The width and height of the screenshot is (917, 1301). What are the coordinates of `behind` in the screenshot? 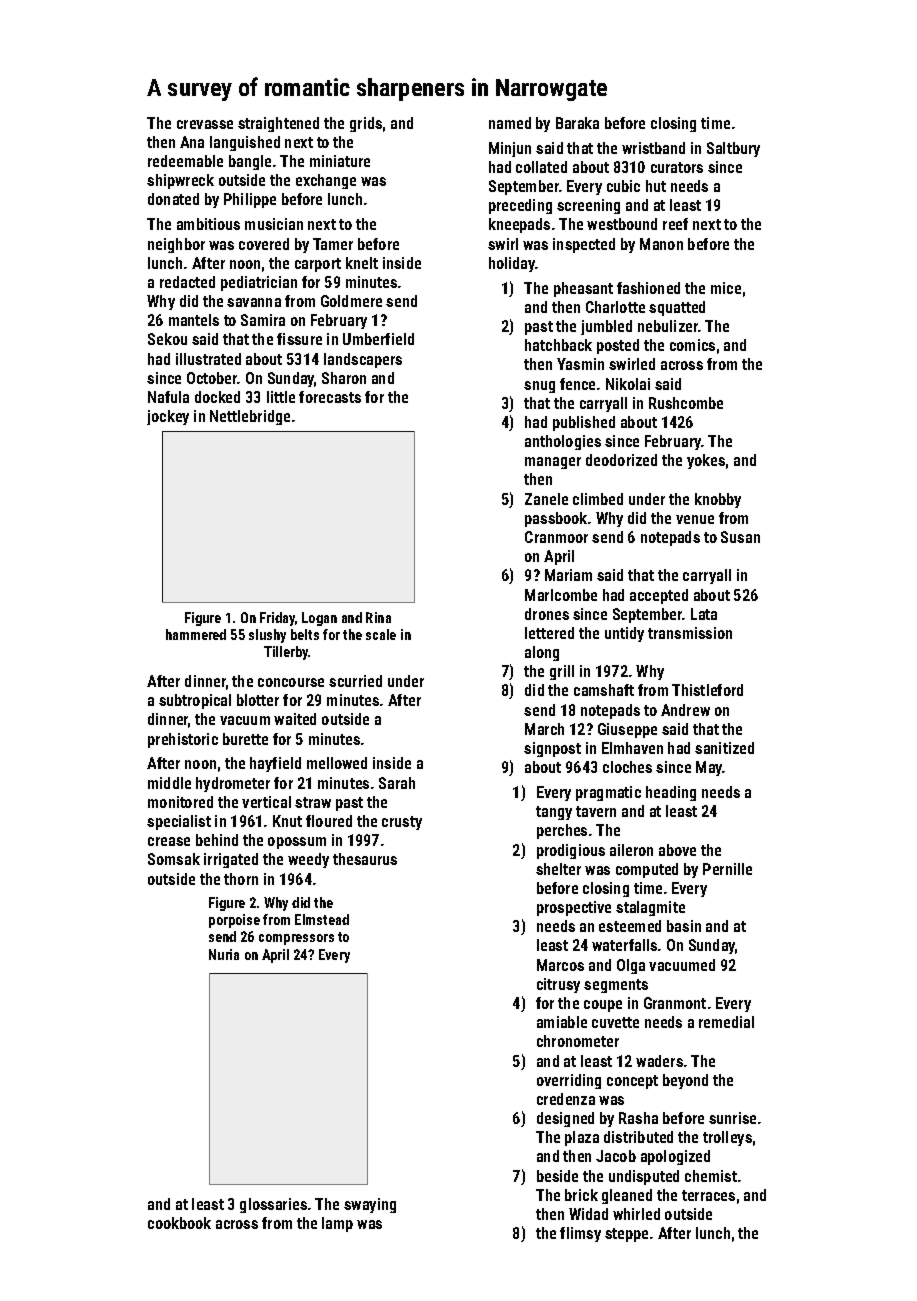 It's located at (217, 840).
